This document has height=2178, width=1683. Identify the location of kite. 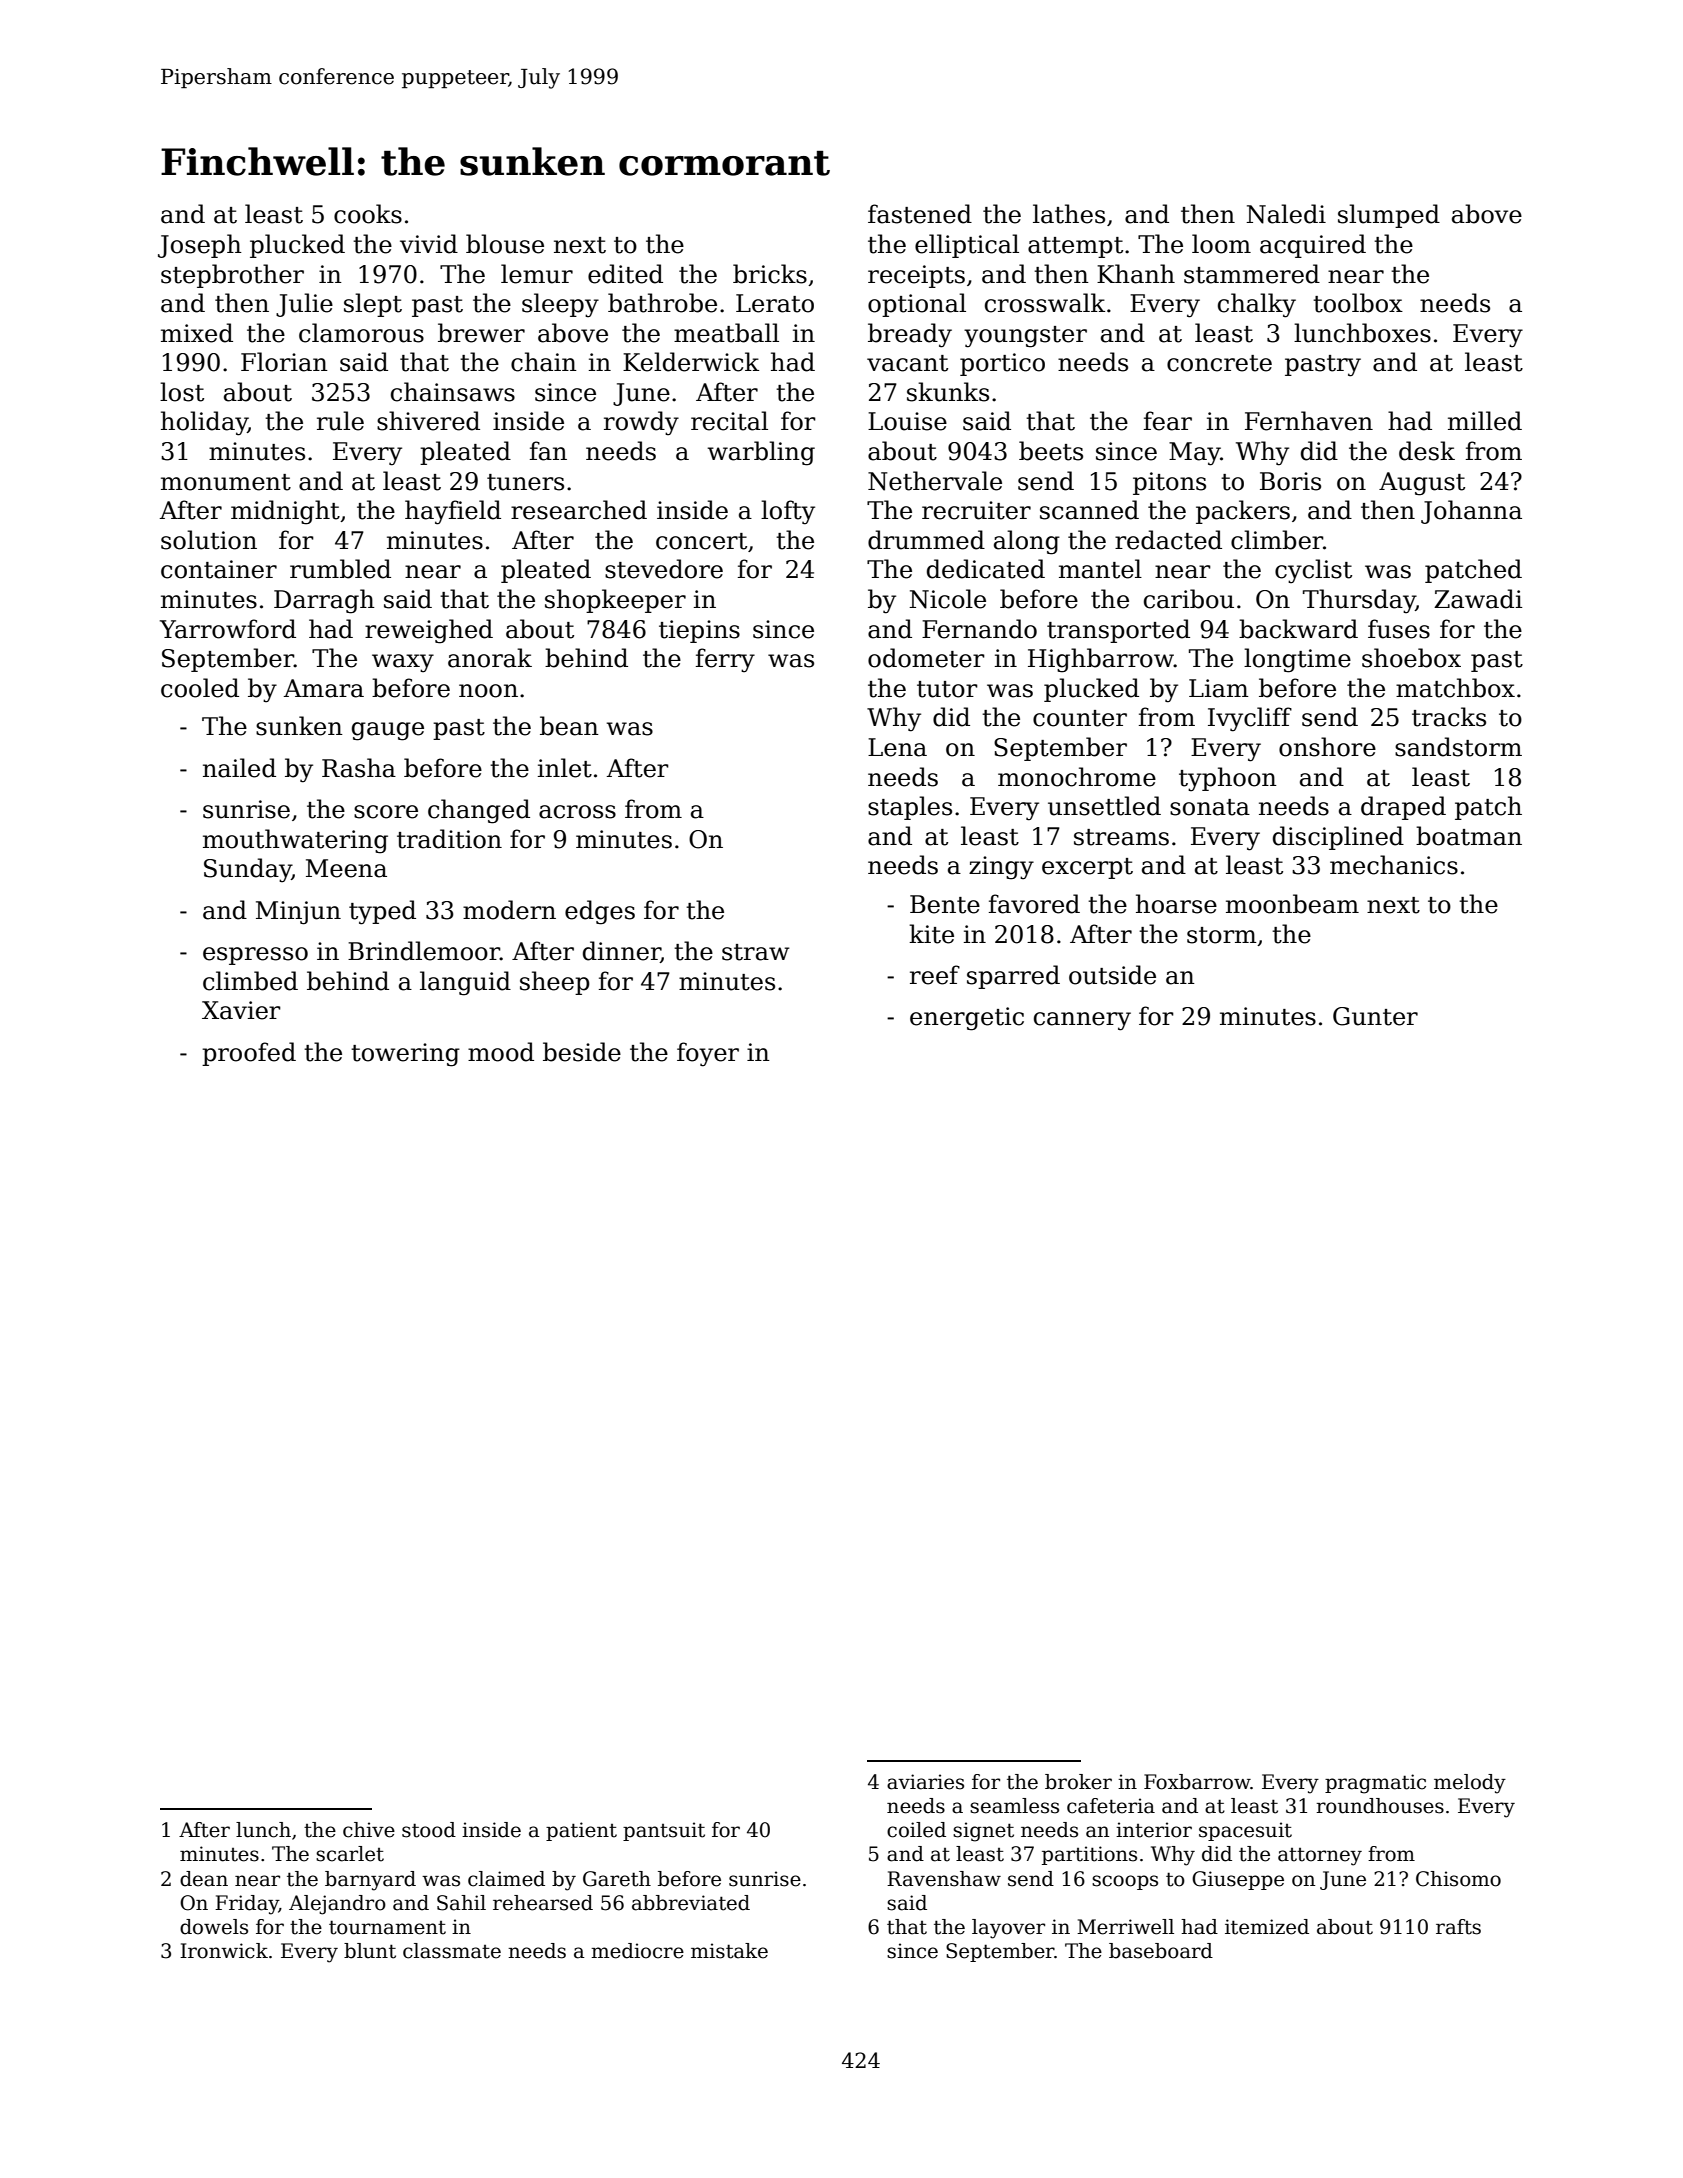
(931, 934).
